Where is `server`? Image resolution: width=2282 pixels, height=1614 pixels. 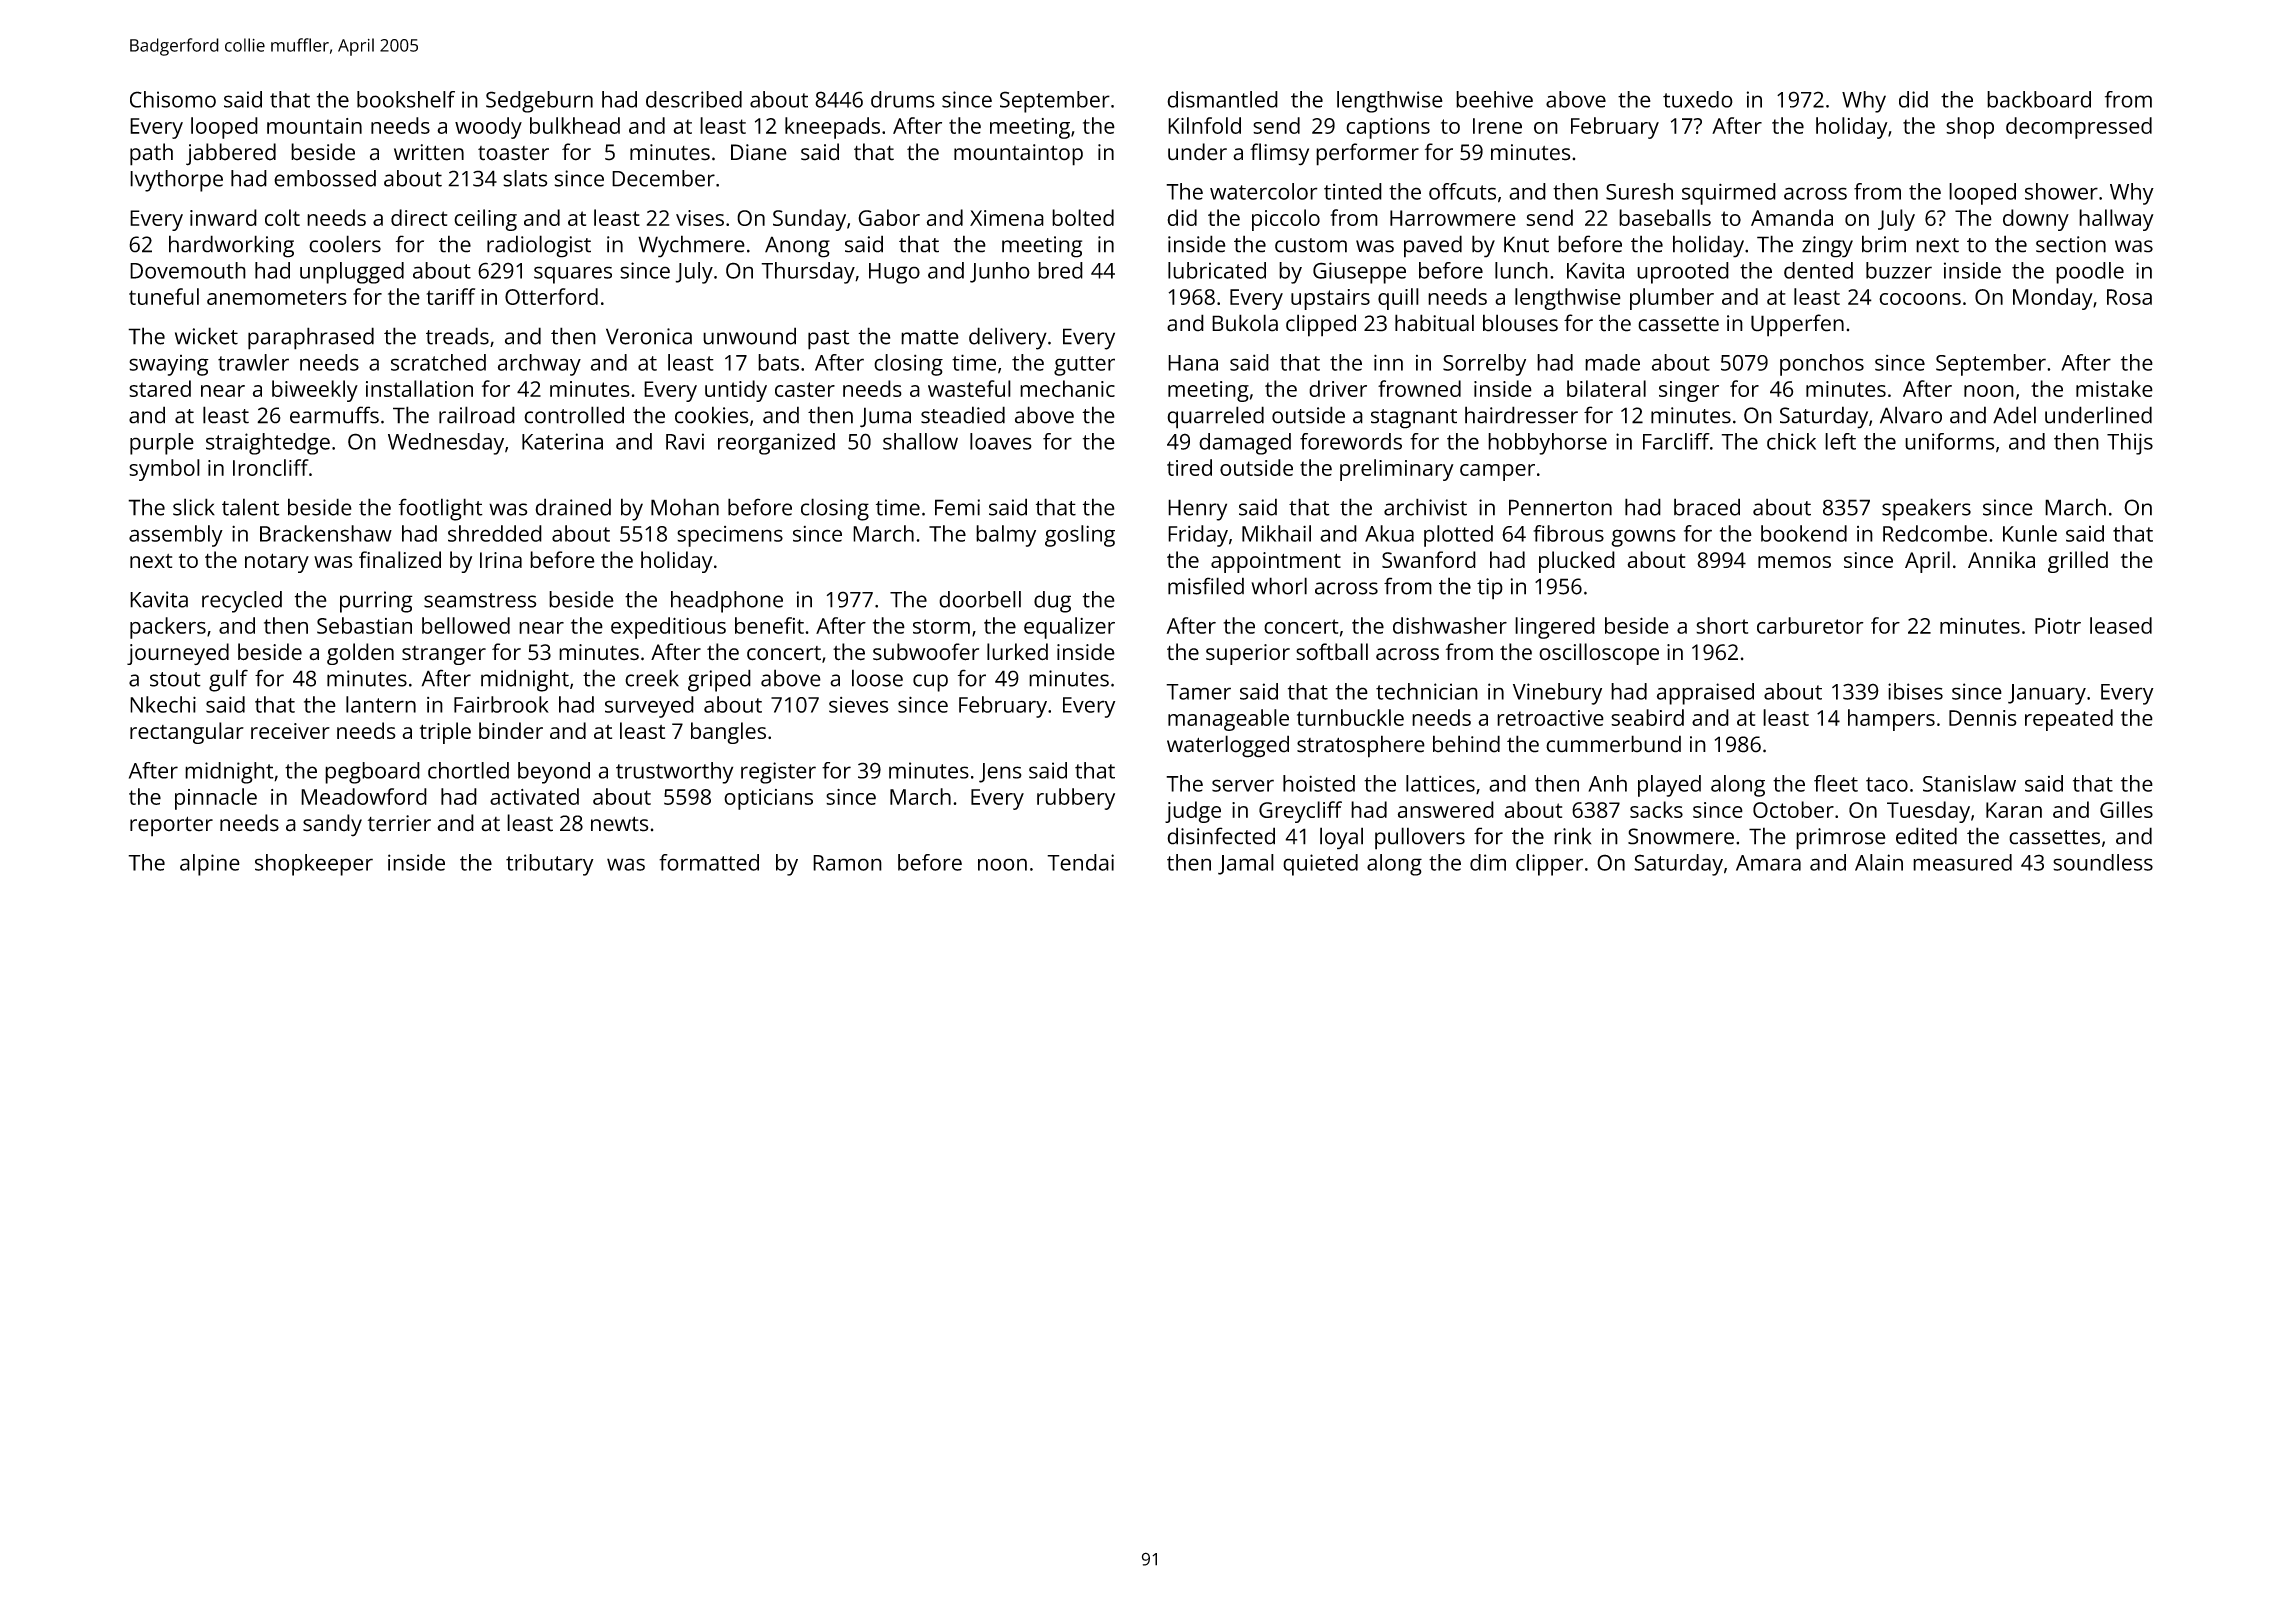
server is located at coordinates (1243, 785).
